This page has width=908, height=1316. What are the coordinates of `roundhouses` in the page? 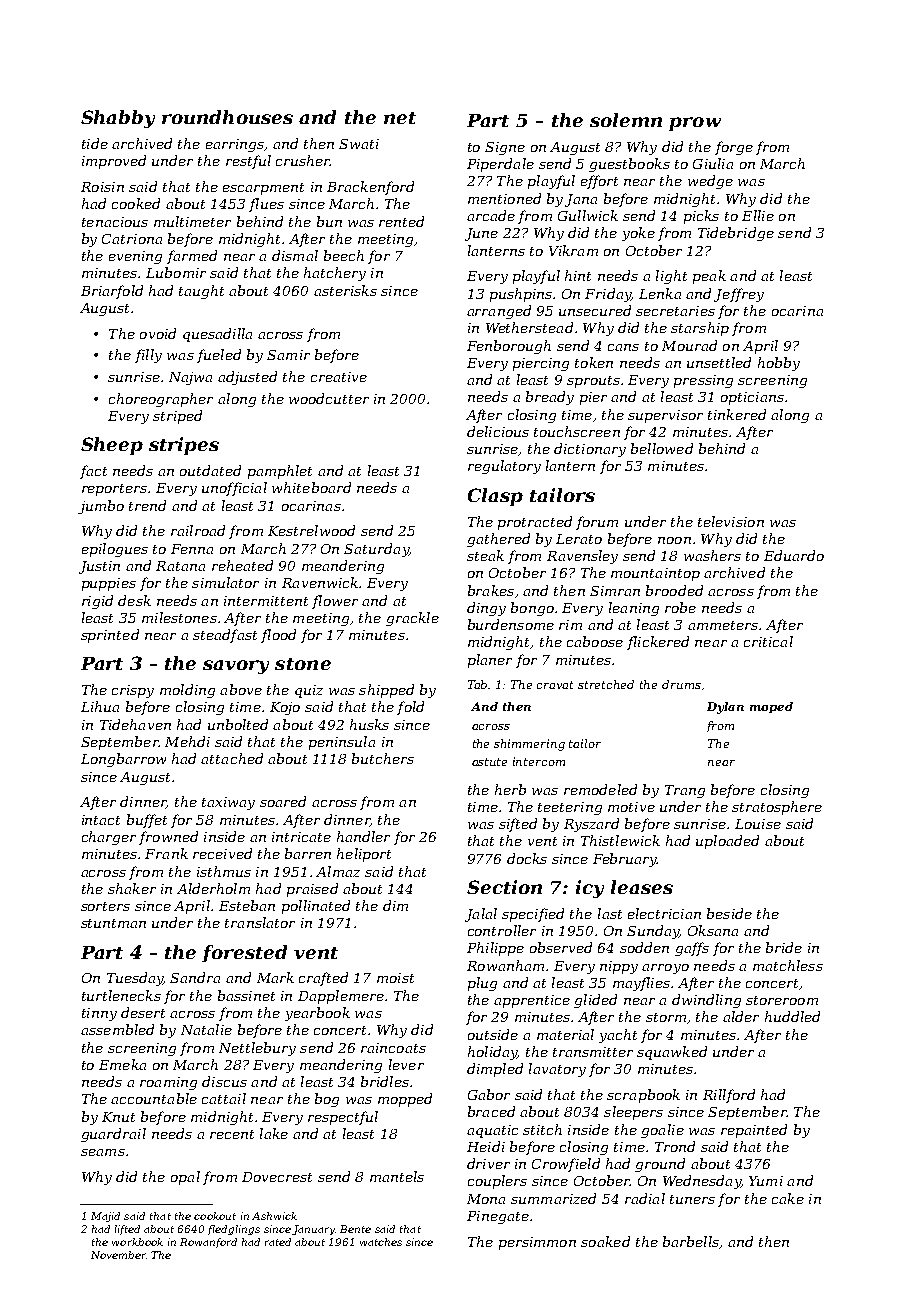 It's located at (227, 117).
